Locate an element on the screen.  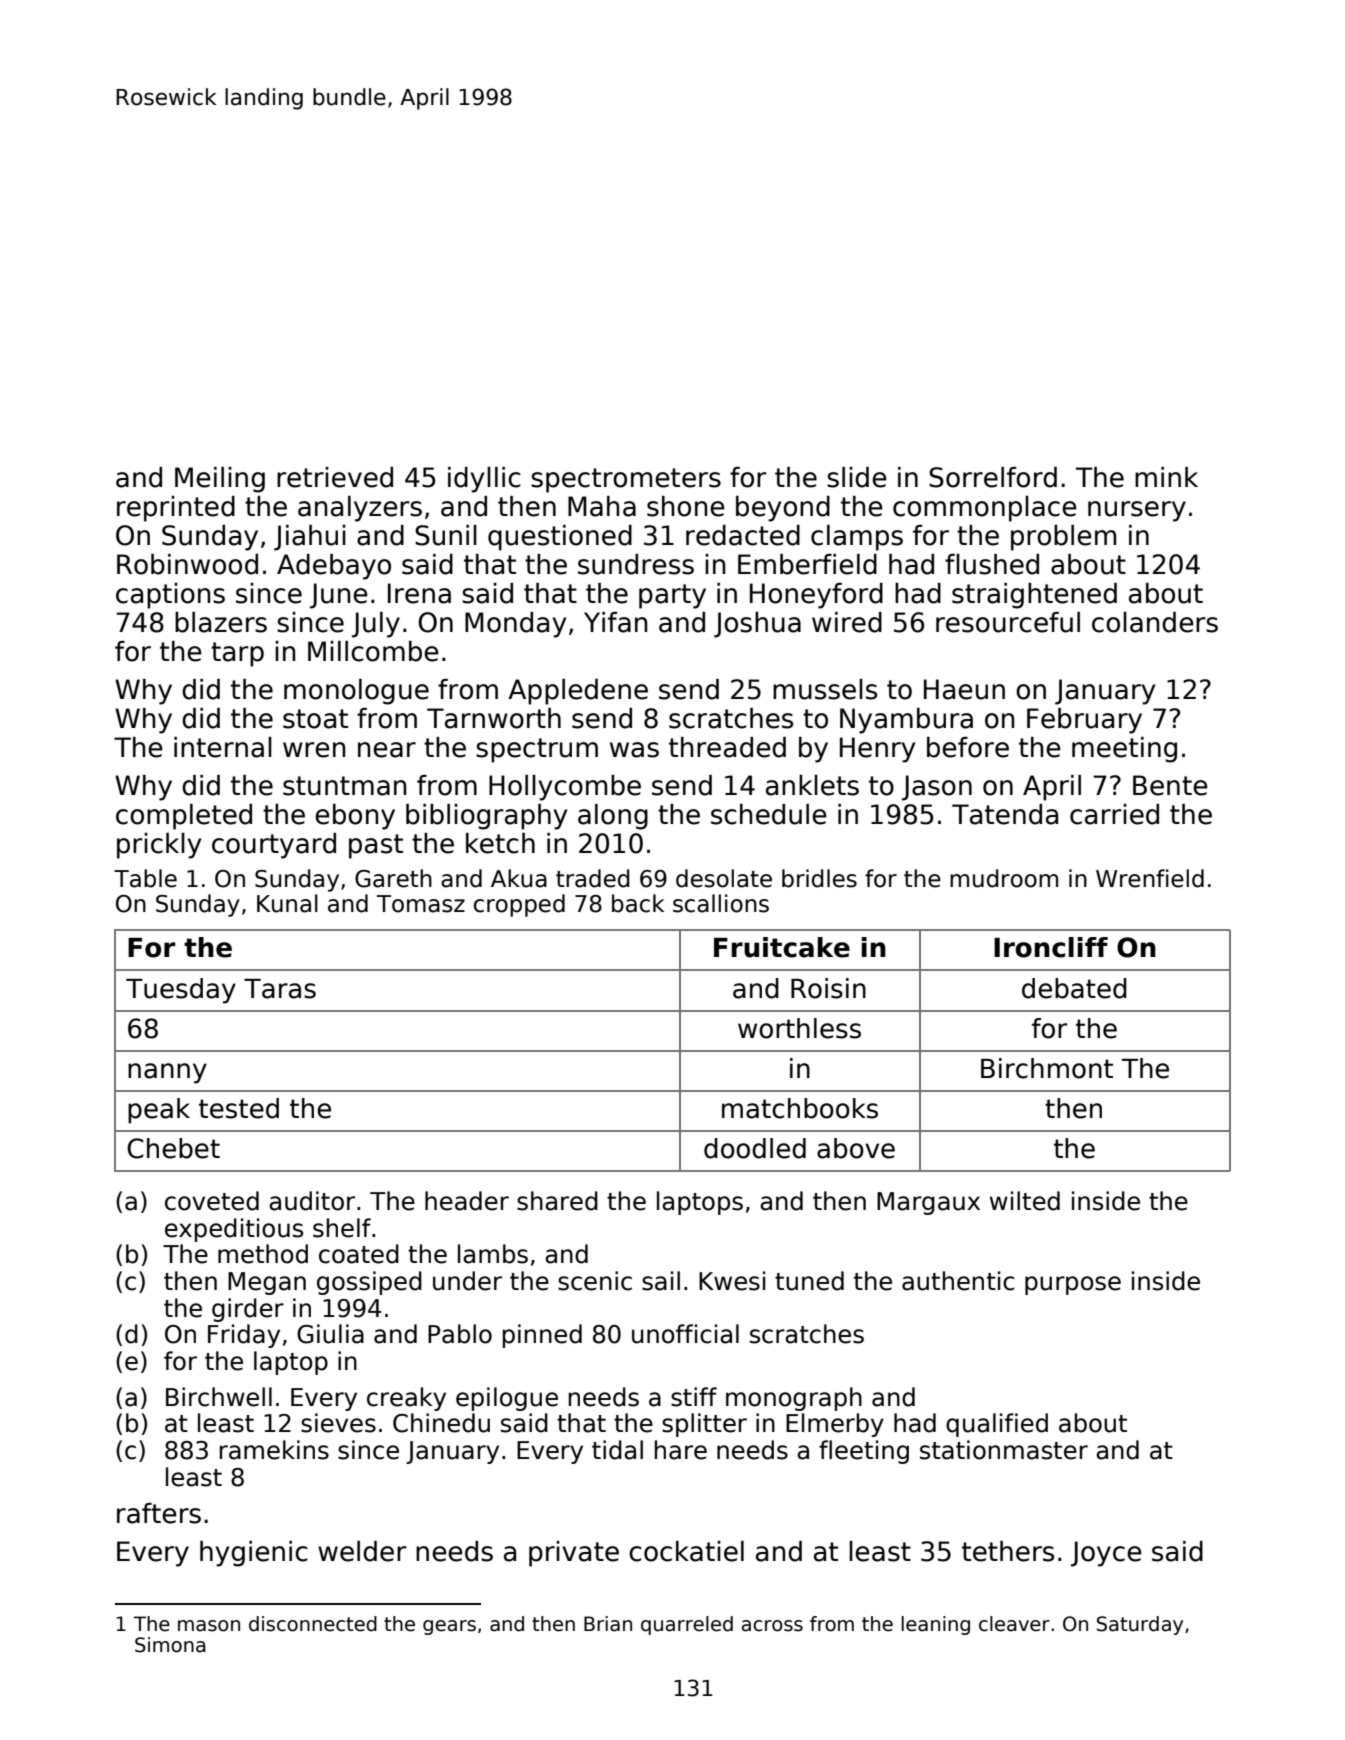
debated is located at coordinates (1074, 988).
